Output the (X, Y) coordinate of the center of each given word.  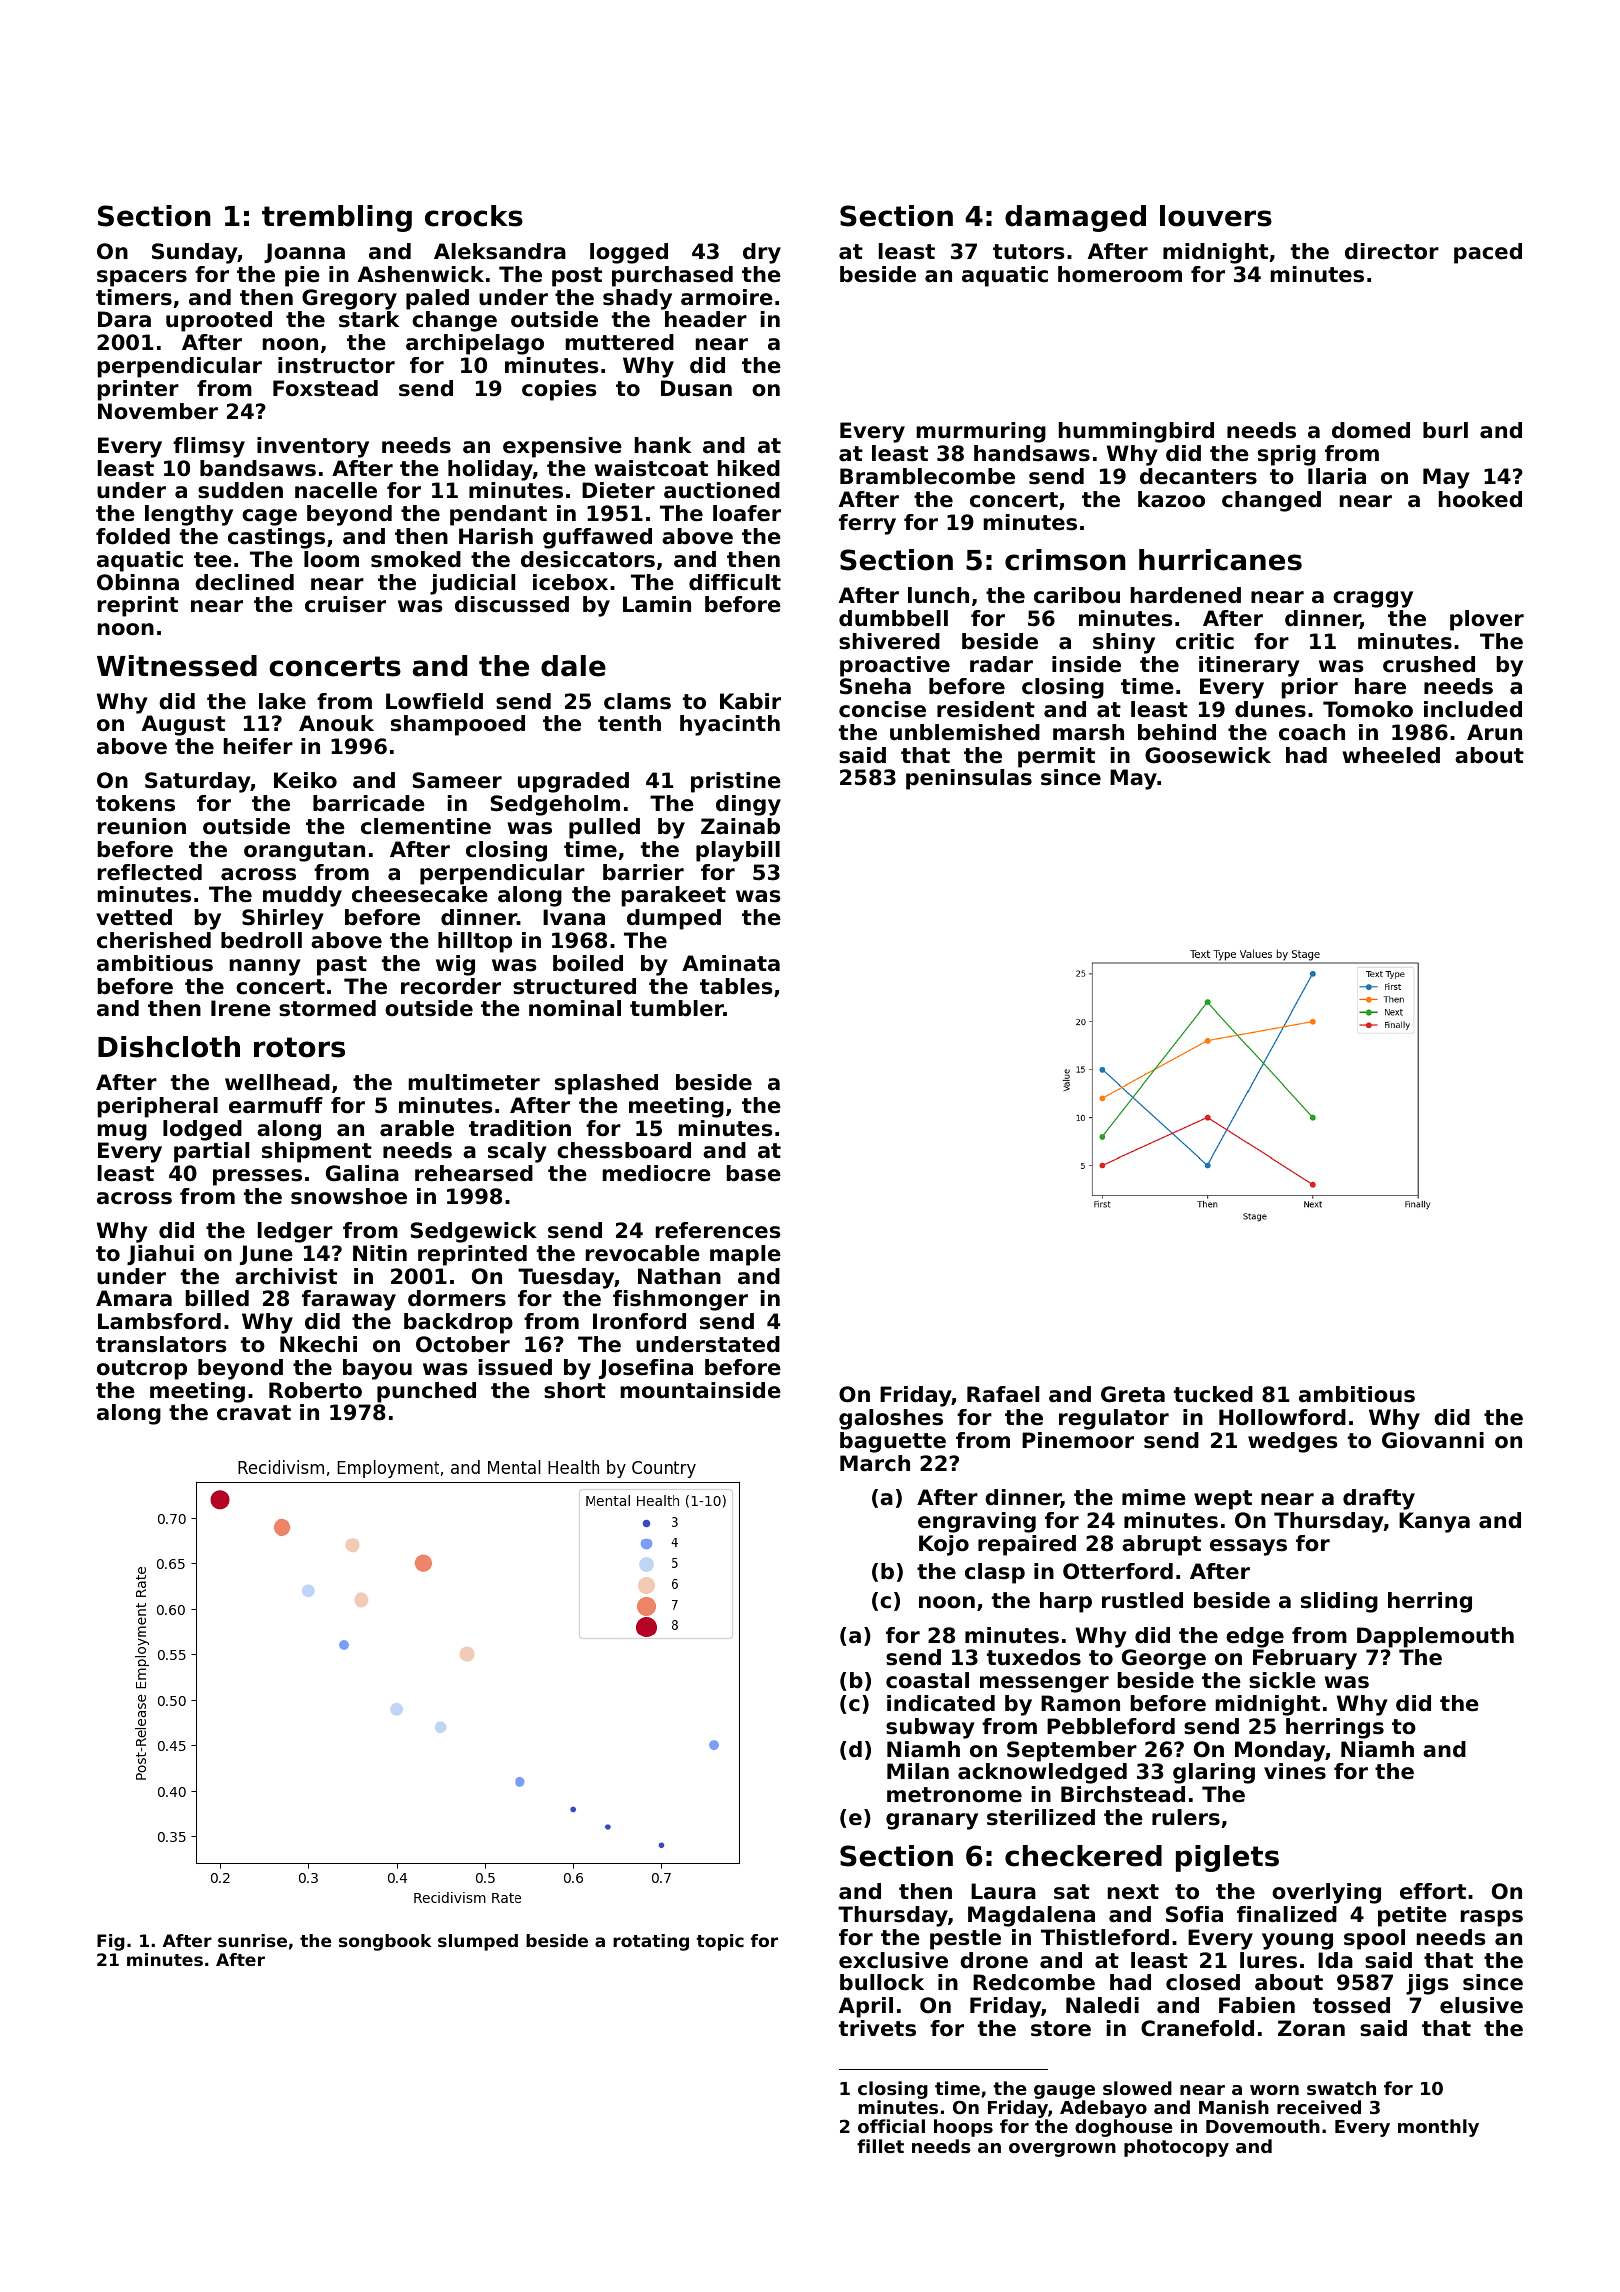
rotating (651, 1942)
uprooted (219, 321)
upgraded (573, 782)
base (754, 1173)
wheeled (1391, 755)
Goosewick (1208, 755)
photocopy (1176, 2148)
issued (515, 1367)
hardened (1186, 595)
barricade (369, 803)
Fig (111, 1942)
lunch (938, 595)
